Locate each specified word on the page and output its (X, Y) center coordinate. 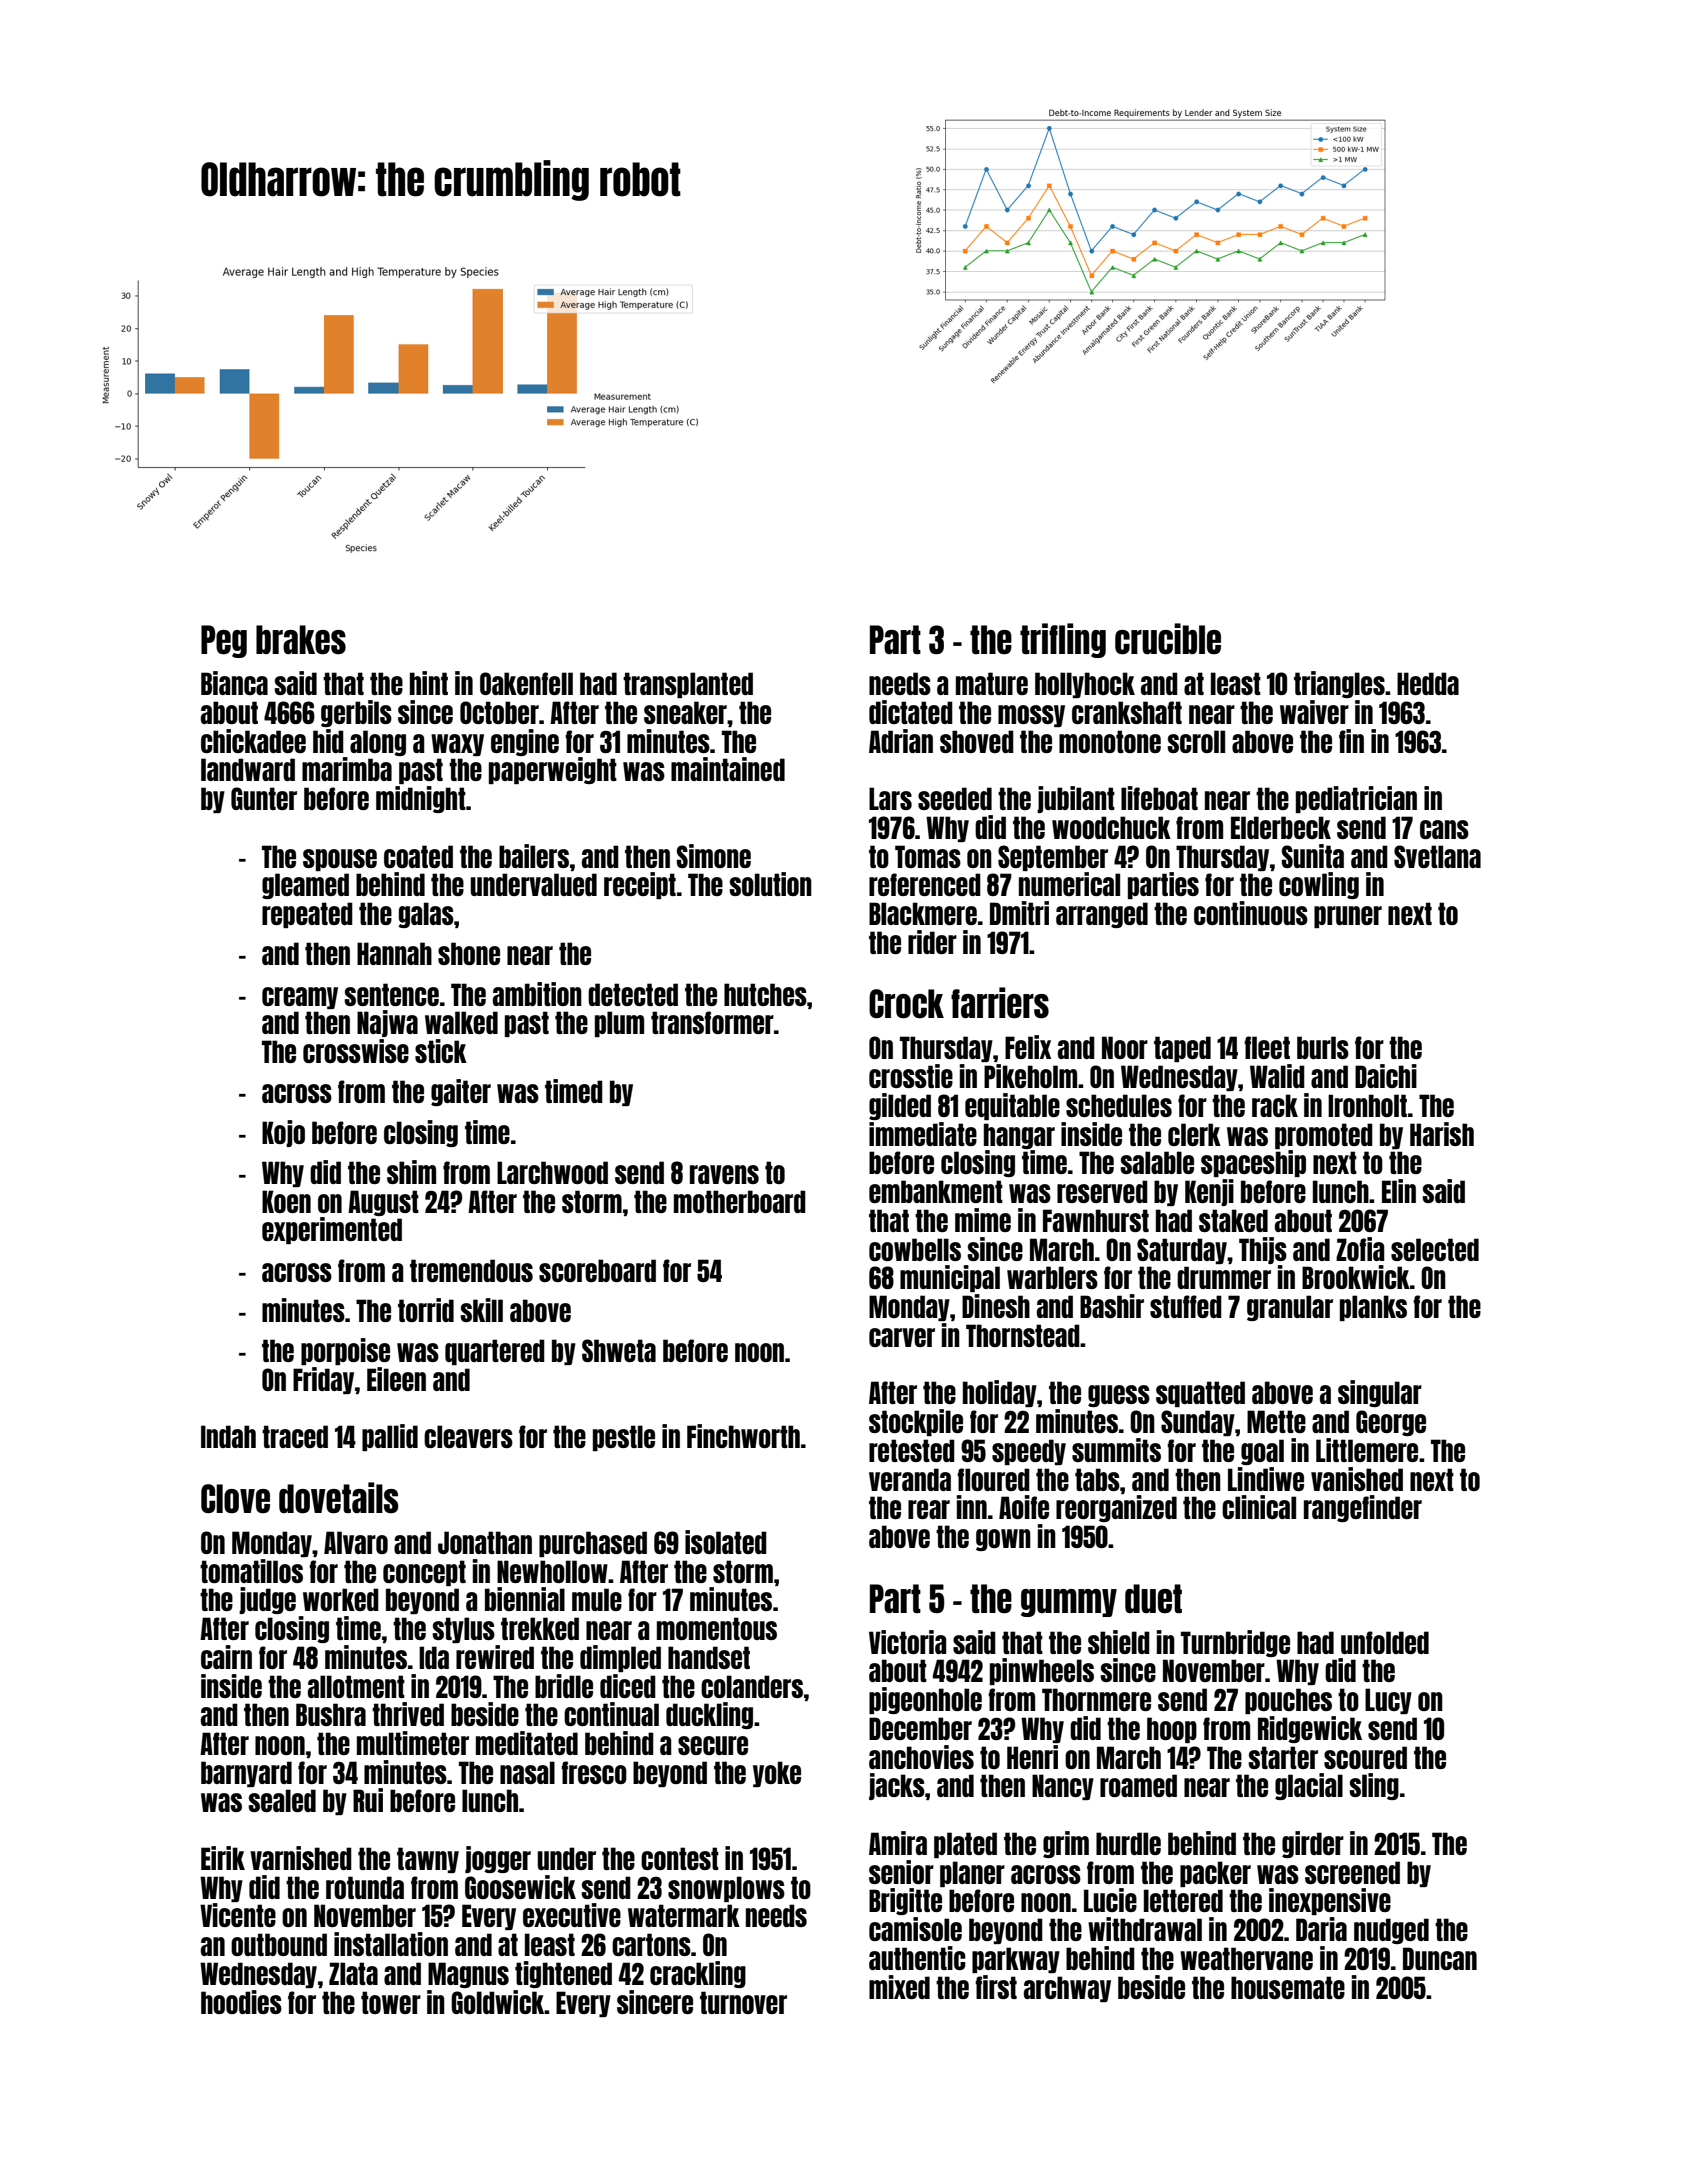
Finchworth (743, 1436)
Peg (224, 641)
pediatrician (1356, 799)
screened (1352, 1872)
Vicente (238, 1915)
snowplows (726, 1889)
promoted (1324, 1136)
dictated (911, 712)
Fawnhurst (1096, 1220)
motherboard (740, 1201)
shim (411, 1172)
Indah (228, 1436)
